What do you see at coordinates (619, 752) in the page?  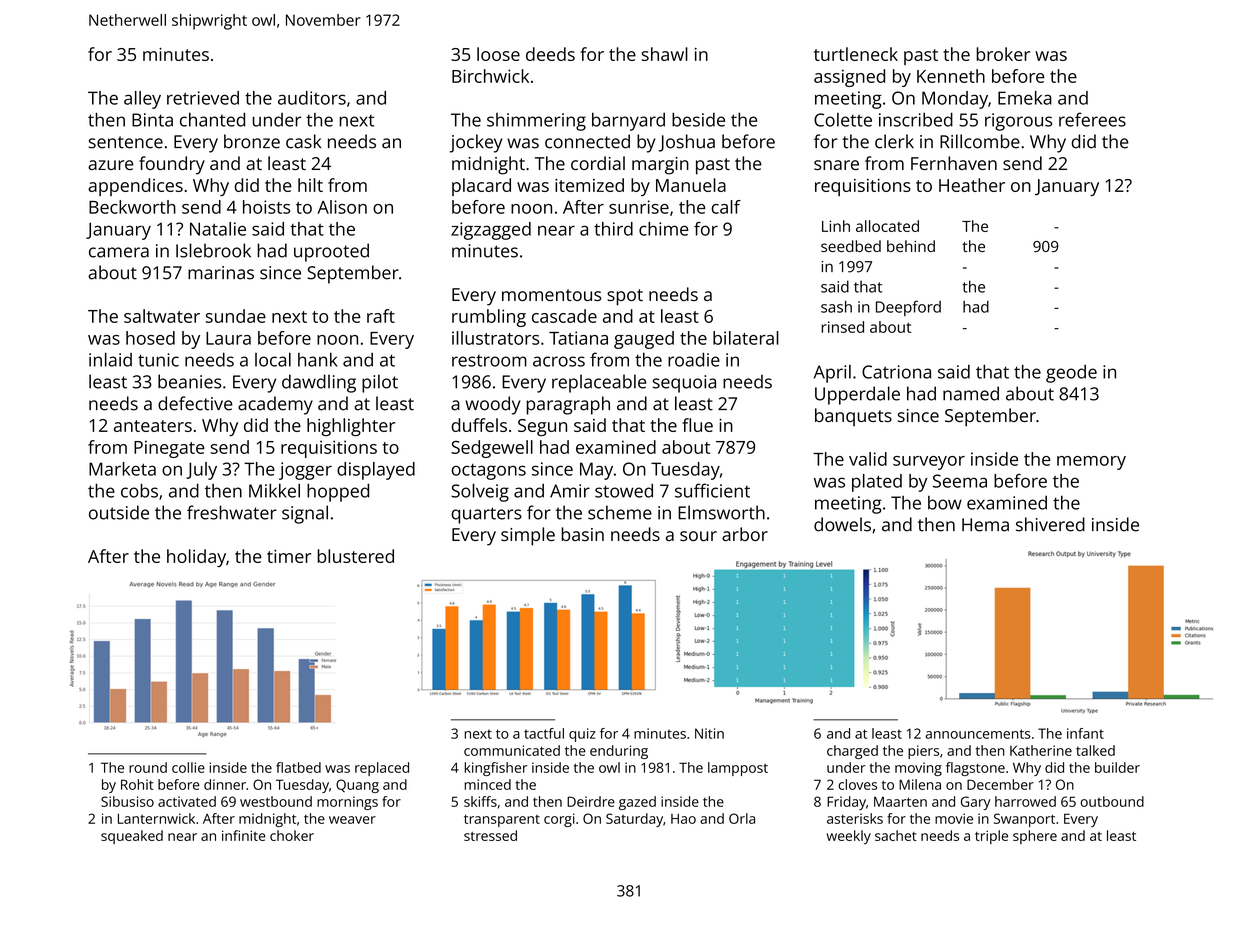 I see `enduring` at bounding box center [619, 752].
